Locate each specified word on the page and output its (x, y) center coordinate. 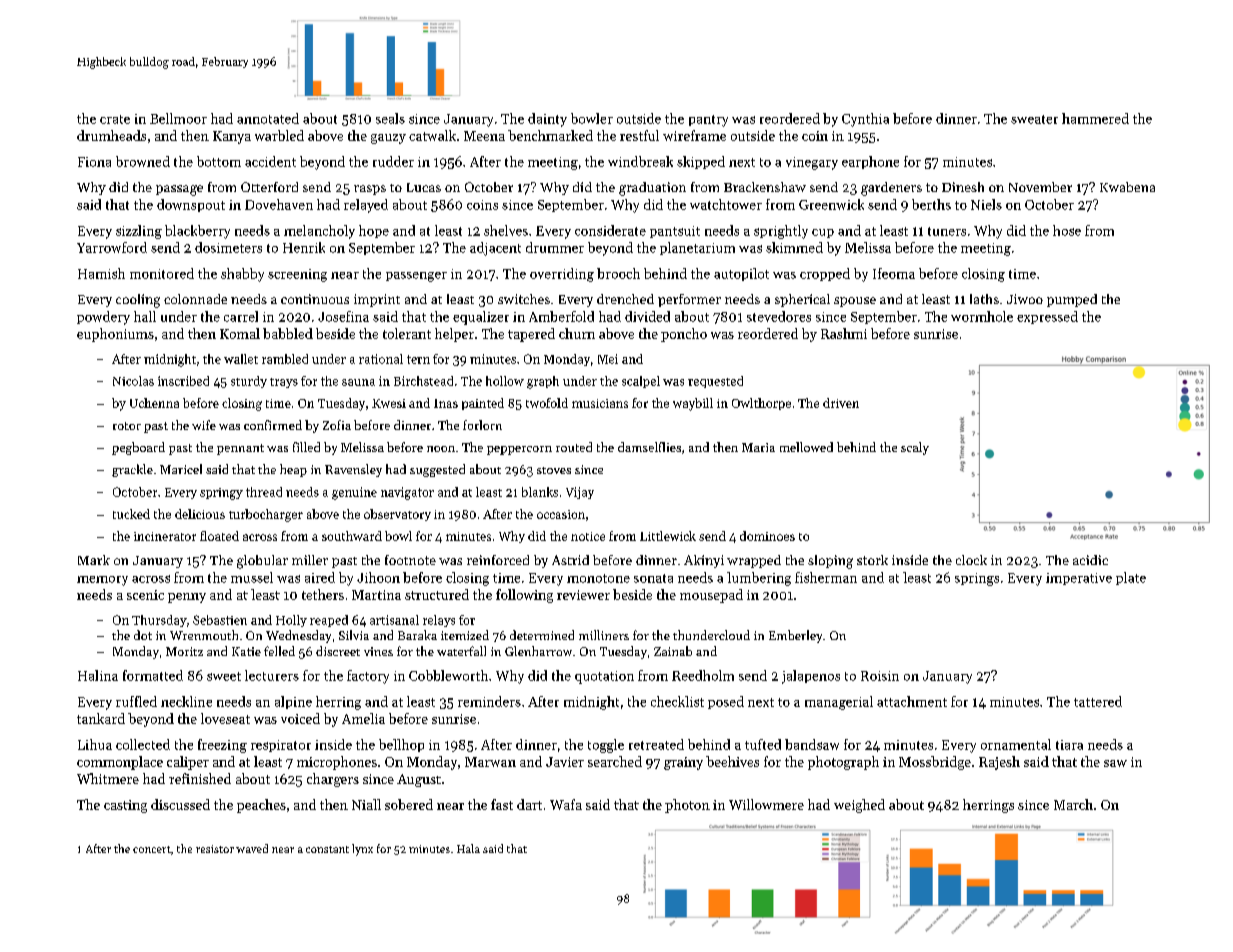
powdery (103, 318)
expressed (1047, 317)
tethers (323, 594)
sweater (1034, 119)
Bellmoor (178, 118)
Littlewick (668, 536)
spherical (802, 300)
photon (687, 806)
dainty (547, 120)
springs (977, 579)
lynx (362, 850)
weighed (859, 806)
